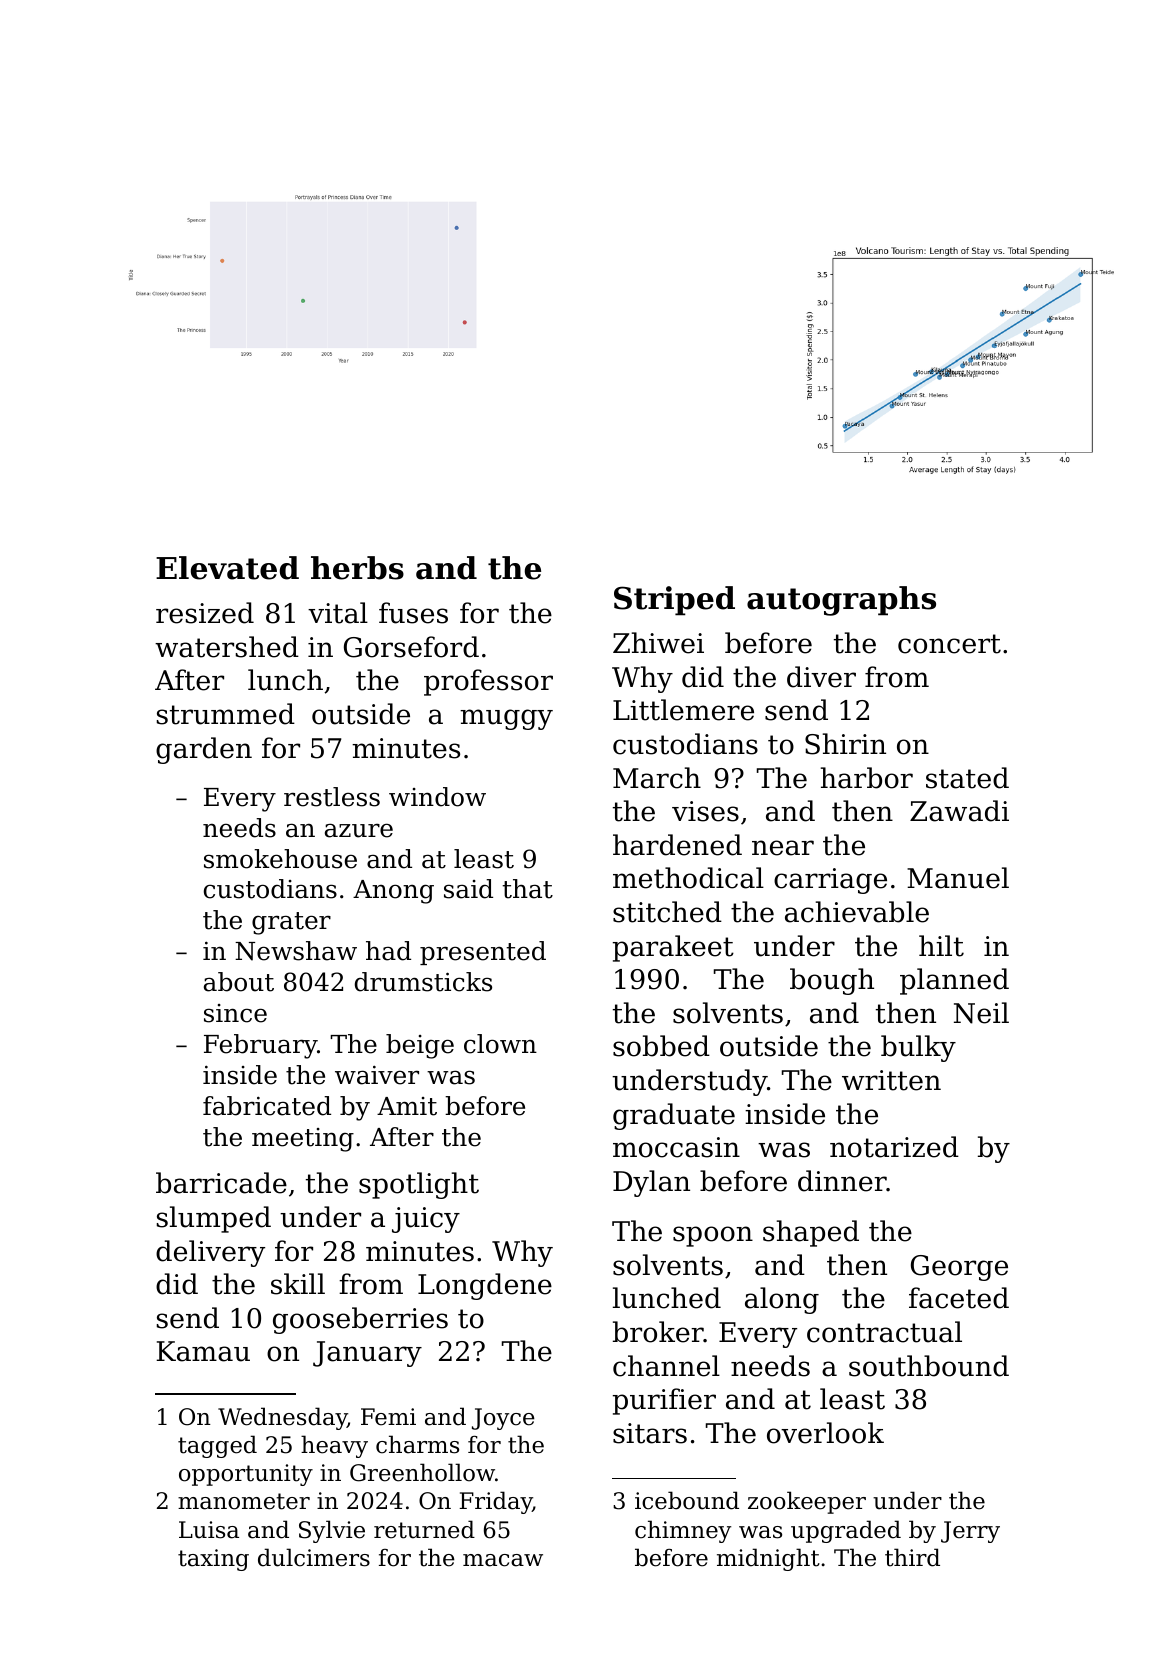  What do you see at coordinates (235, 1013) in the image?
I see `since` at bounding box center [235, 1013].
